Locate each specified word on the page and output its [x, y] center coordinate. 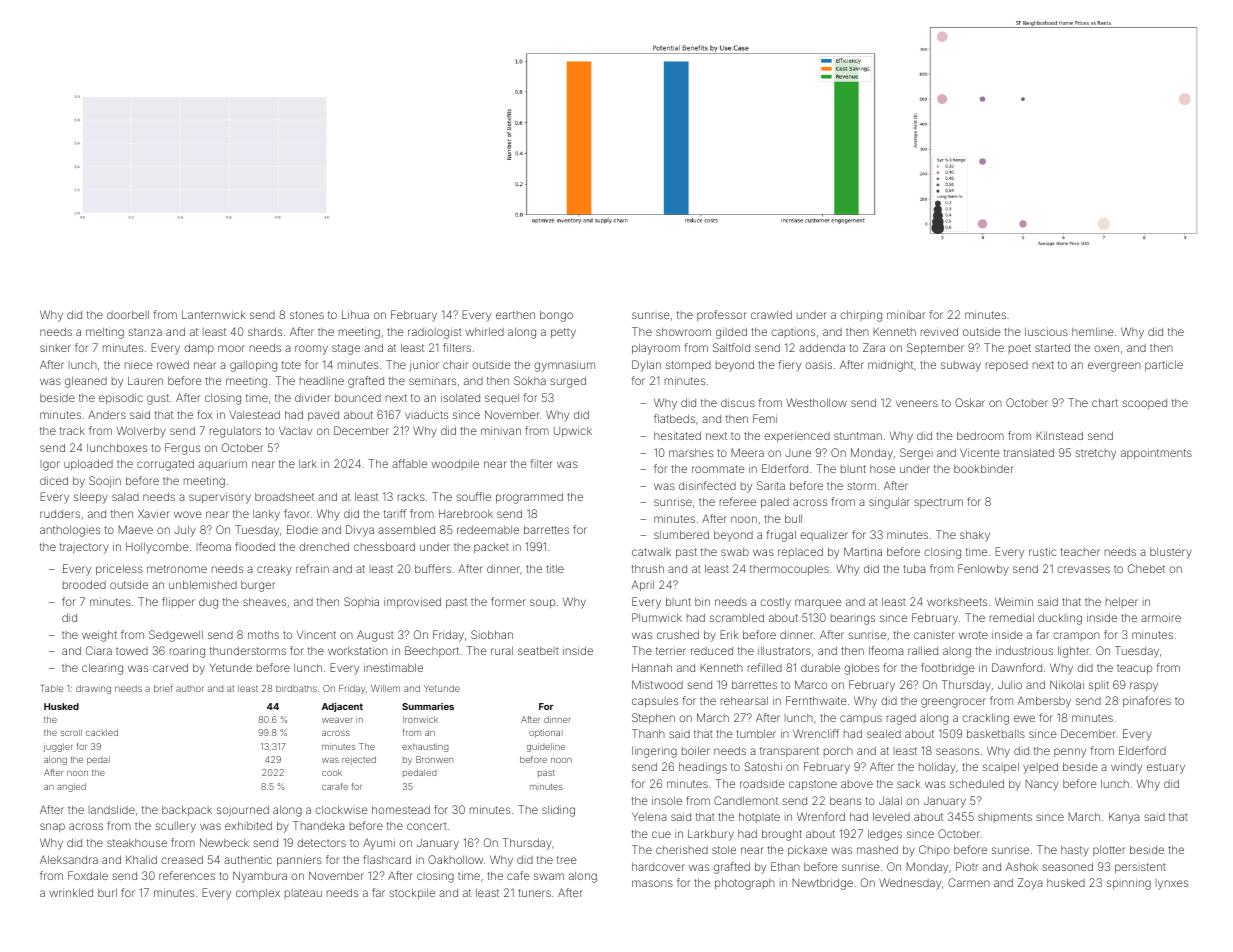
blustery [1171, 553]
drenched [324, 546]
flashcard [387, 859]
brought [782, 835]
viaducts [426, 414]
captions [793, 333]
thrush [648, 568]
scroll [71, 732]
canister [934, 635]
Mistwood [657, 684]
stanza [145, 332]
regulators [235, 432]
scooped [1144, 404]
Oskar [970, 402]
